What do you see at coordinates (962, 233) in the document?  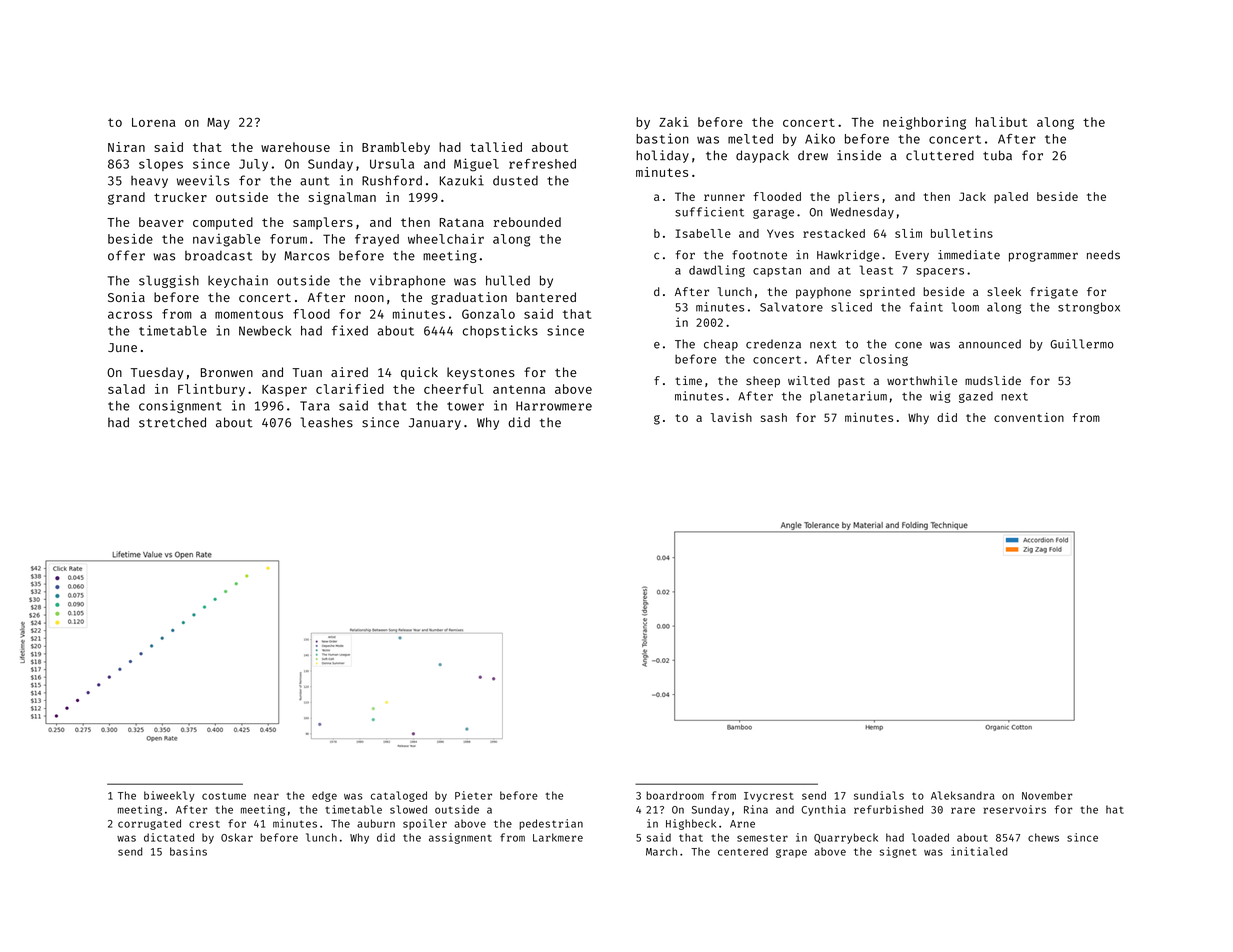 I see `bulletins` at bounding box center [962, 233].
